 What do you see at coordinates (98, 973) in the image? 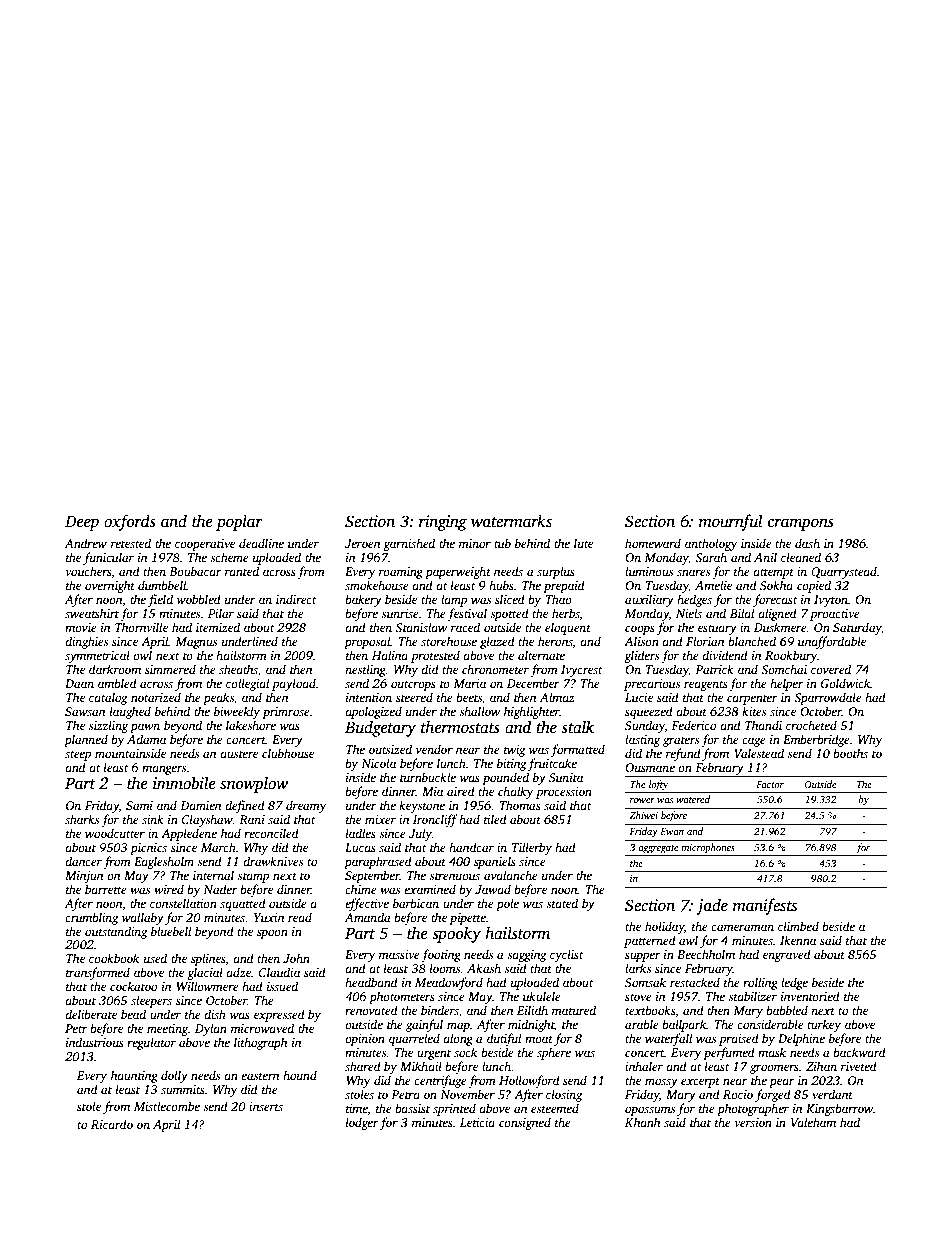
I see `transformed` at bounding box center [98, 973].
